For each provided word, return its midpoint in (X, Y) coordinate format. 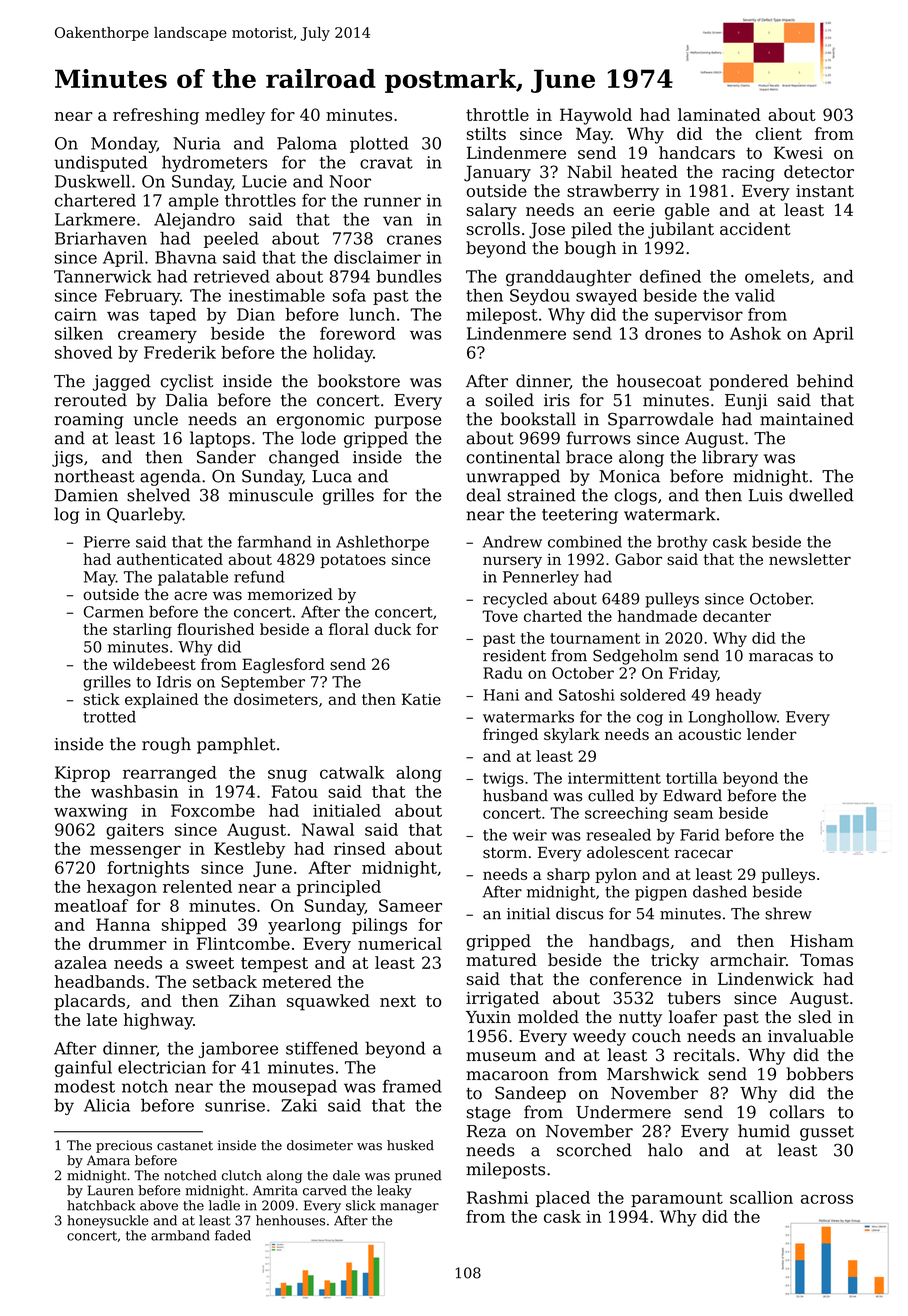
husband (515, 795)
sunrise (235, 1105)
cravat (386, 163)
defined (670, 276)
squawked (328, 1002)
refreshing (156, 116)
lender (771, 734)
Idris (174, 681)
